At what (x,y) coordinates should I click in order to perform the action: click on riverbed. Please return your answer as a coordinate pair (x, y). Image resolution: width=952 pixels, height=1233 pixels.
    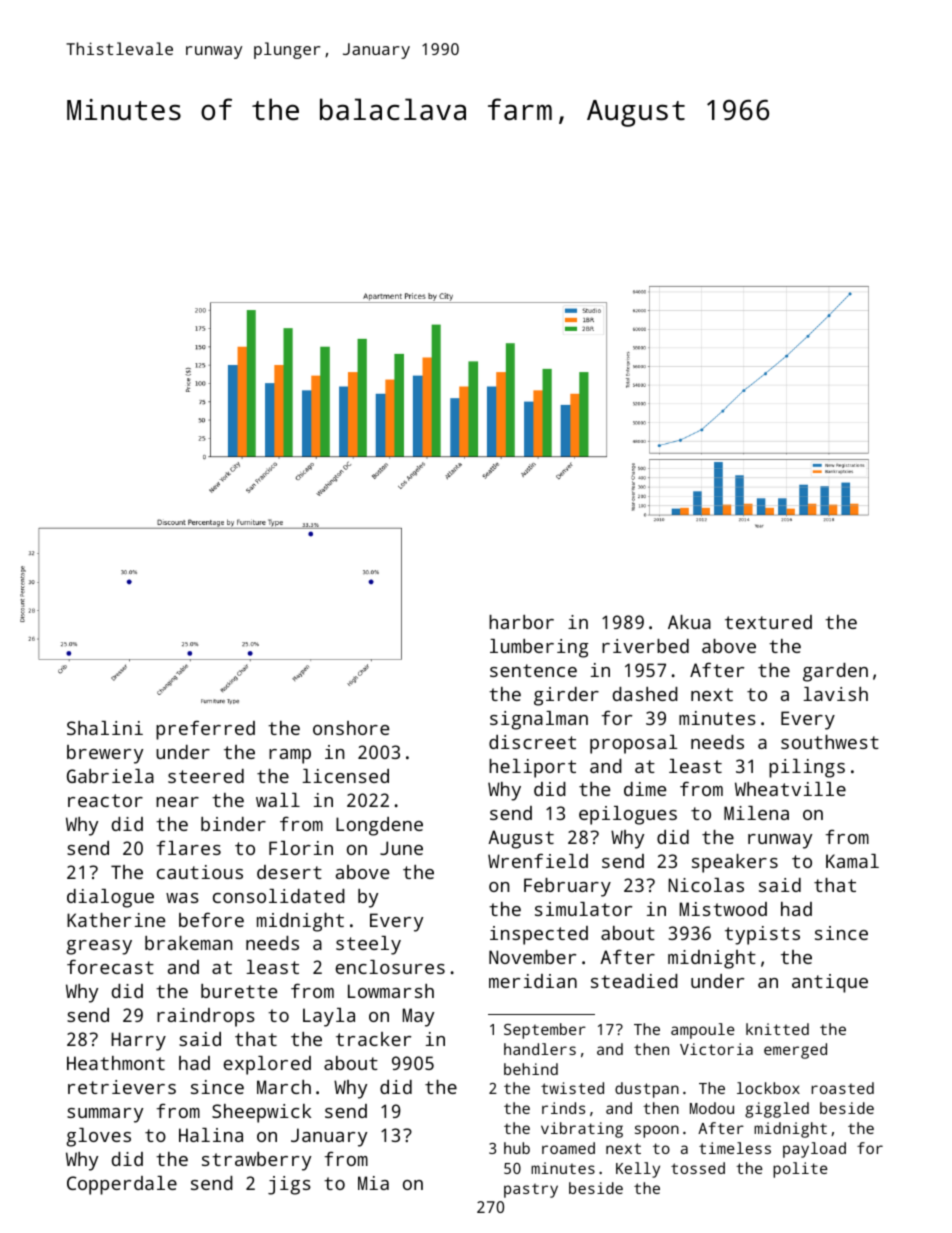
    Looking at the image, I should click on (645, 646).
